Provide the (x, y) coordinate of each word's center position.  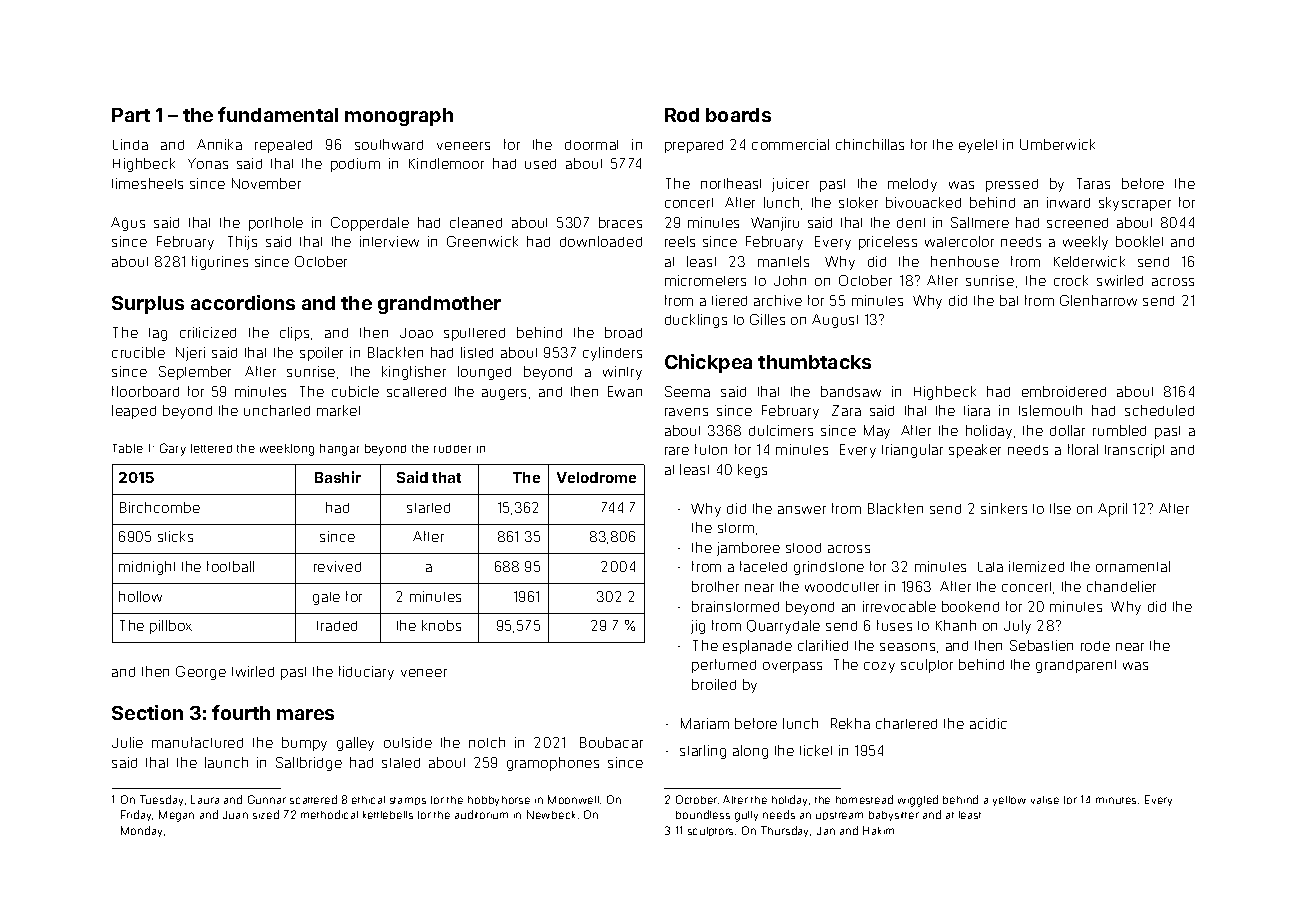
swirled (1120, 280)
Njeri (190, 354)
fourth (241, 712)
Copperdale (370, 224)
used (540, 164)
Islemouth (1050, 410)
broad (623, 332)
